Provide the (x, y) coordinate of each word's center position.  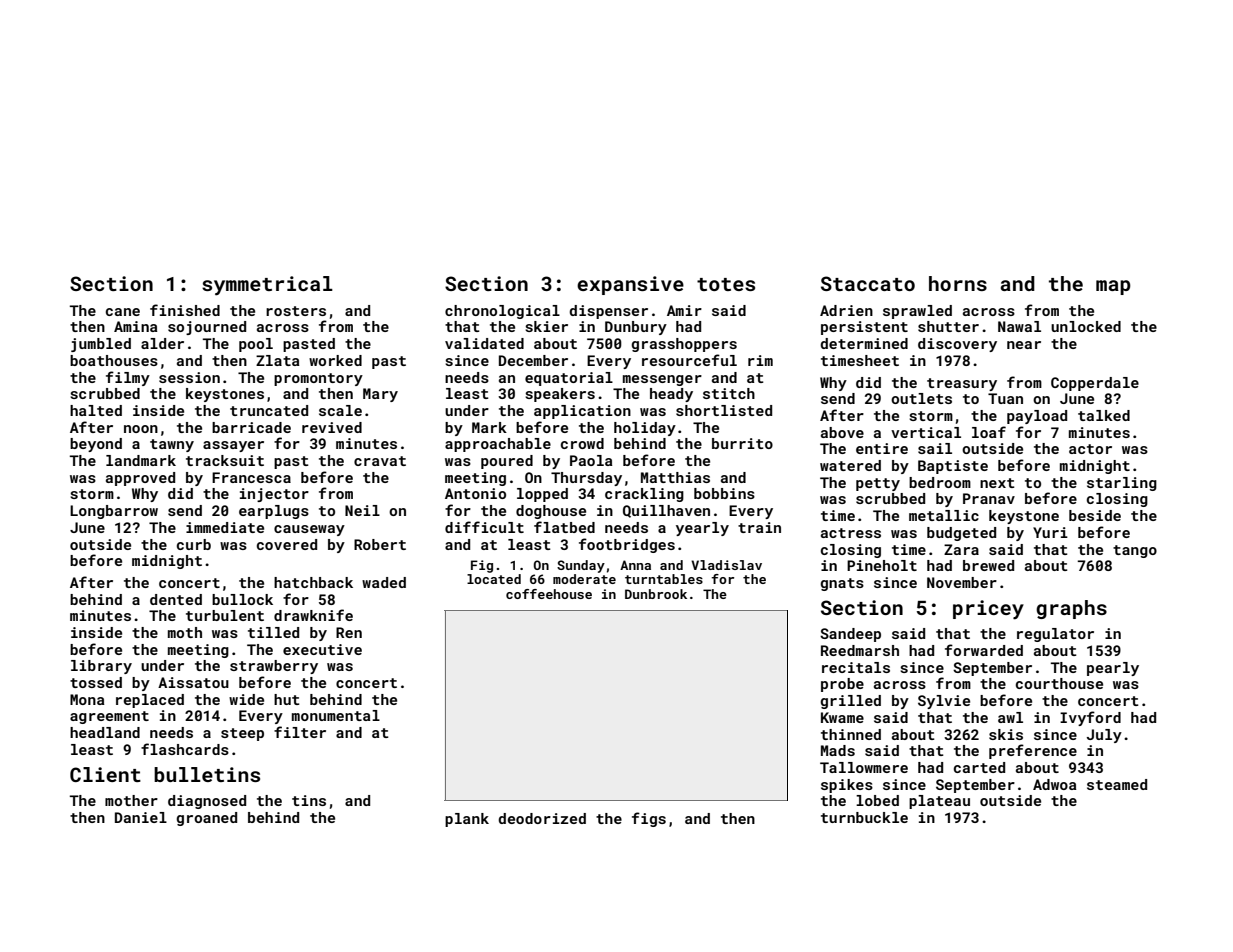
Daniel (141, 817)
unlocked (1086, 326)
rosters (296, 311)
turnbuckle (864, 817)
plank (467, 820)
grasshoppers (684, 345)
